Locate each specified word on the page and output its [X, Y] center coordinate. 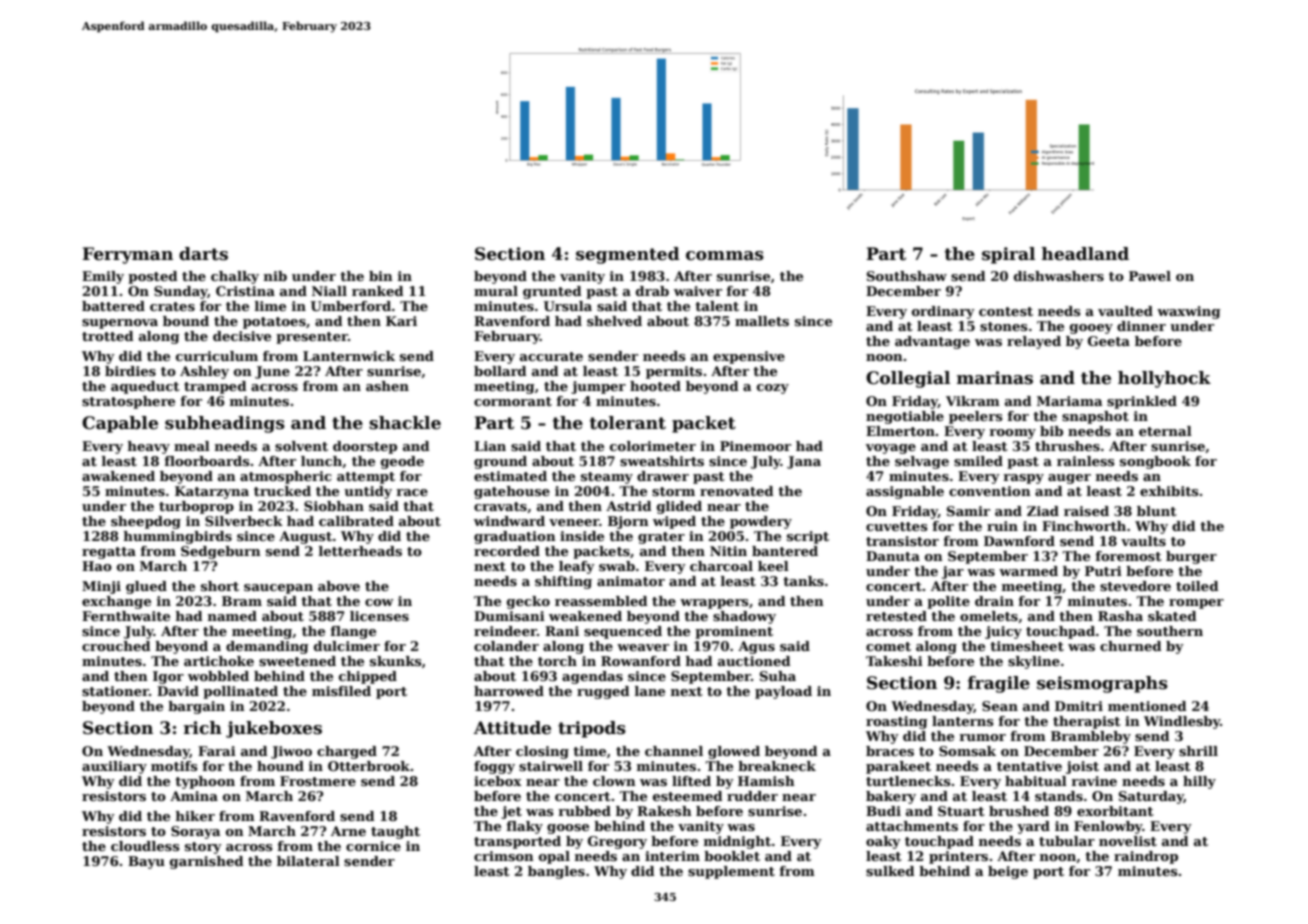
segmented [628, 255]
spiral [1008, 255]
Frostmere [318, 781]
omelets [989, 616]
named [232, 616]
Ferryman [127, 255]
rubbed [584, 811]
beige [1008, 872]
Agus [756, 647]
